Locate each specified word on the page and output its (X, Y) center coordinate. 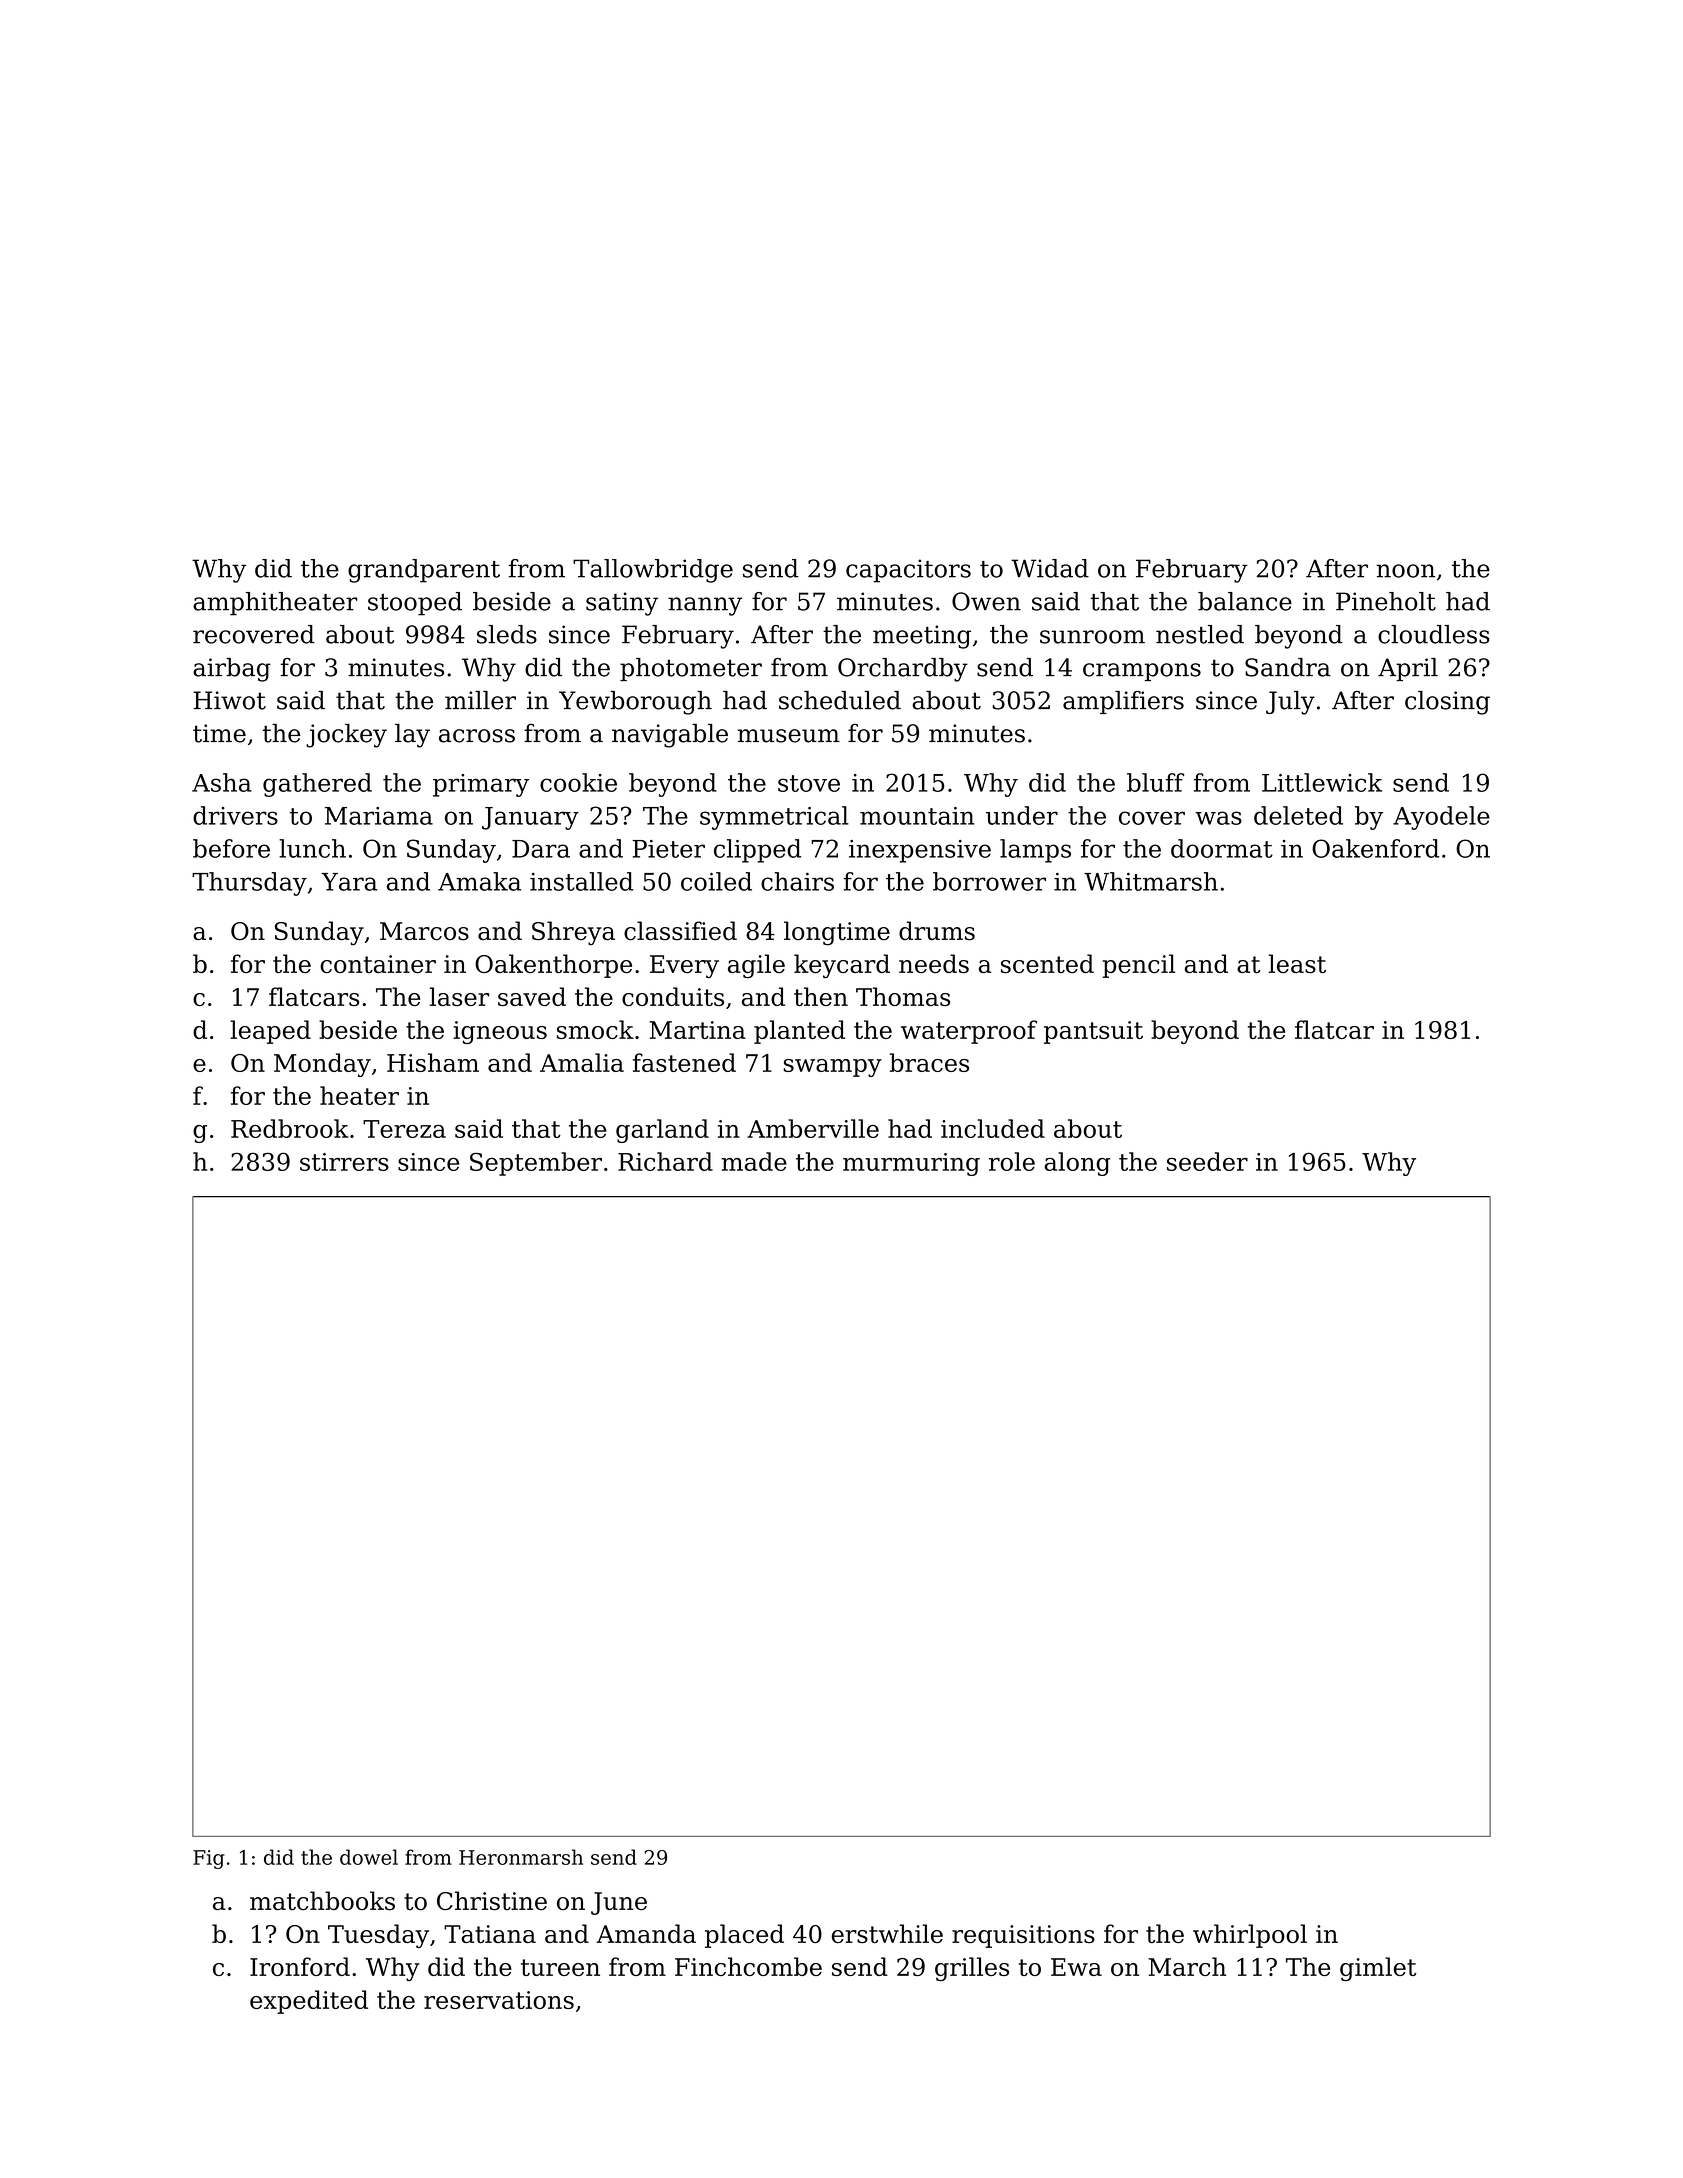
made (754, 1161)
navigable (670, 736)
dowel (369, 1857)
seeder (1207, 1161)
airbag (232, 670)
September (536, 1164)
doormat (1222, 848)
